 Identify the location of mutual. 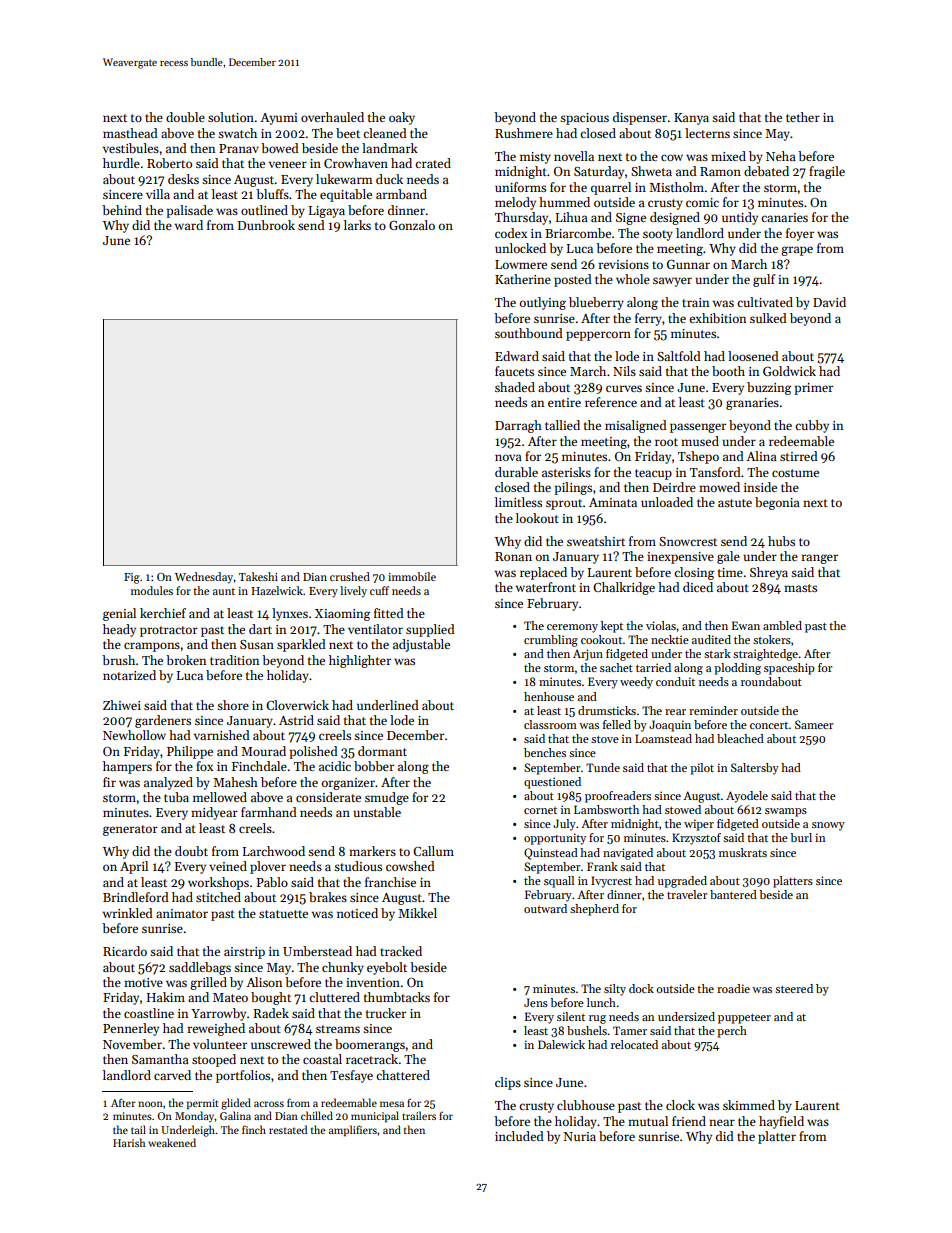
(648, 1121).
